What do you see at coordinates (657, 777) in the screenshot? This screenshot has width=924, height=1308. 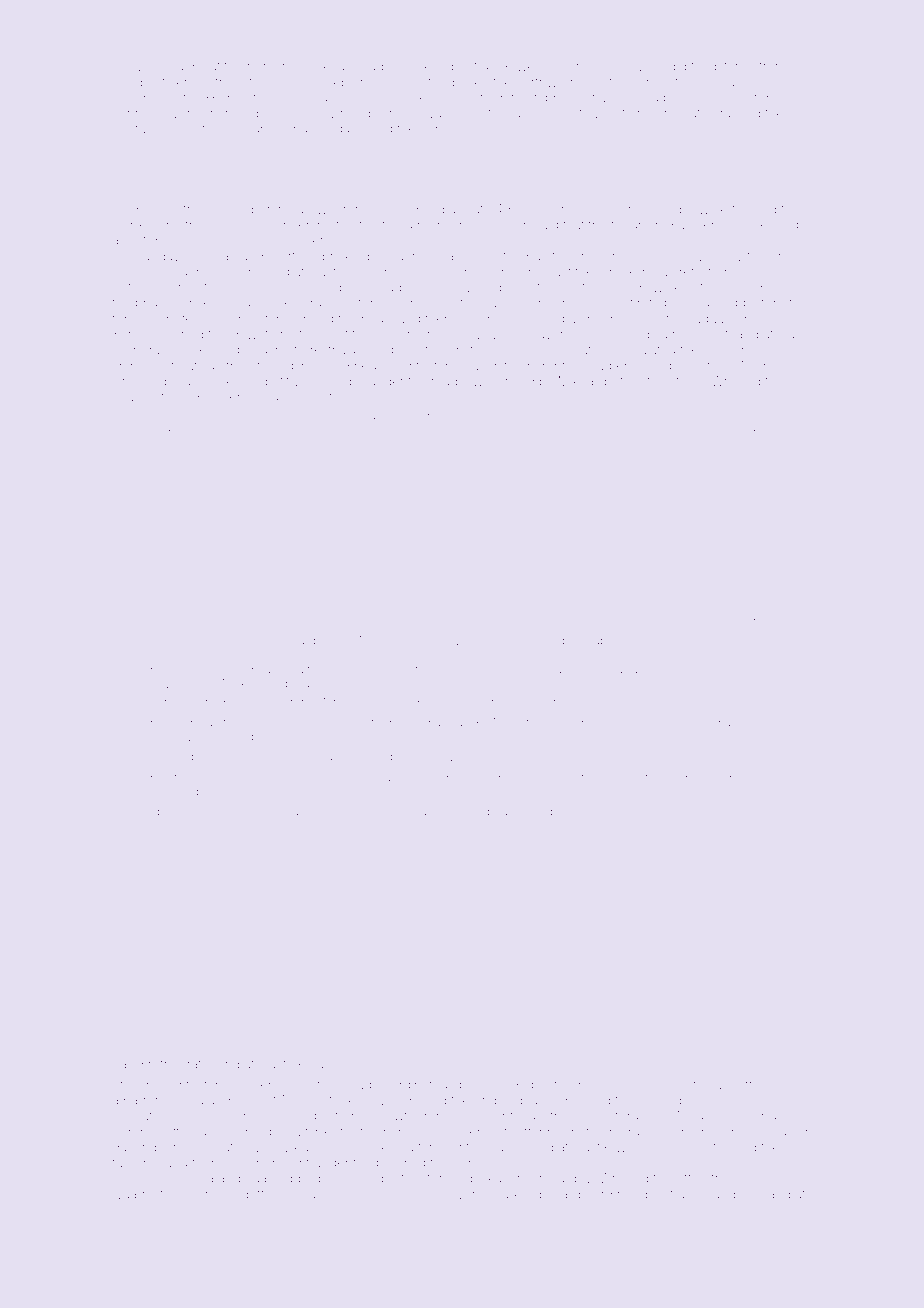 I see `newsstand` at bounding box center [657, 777].
